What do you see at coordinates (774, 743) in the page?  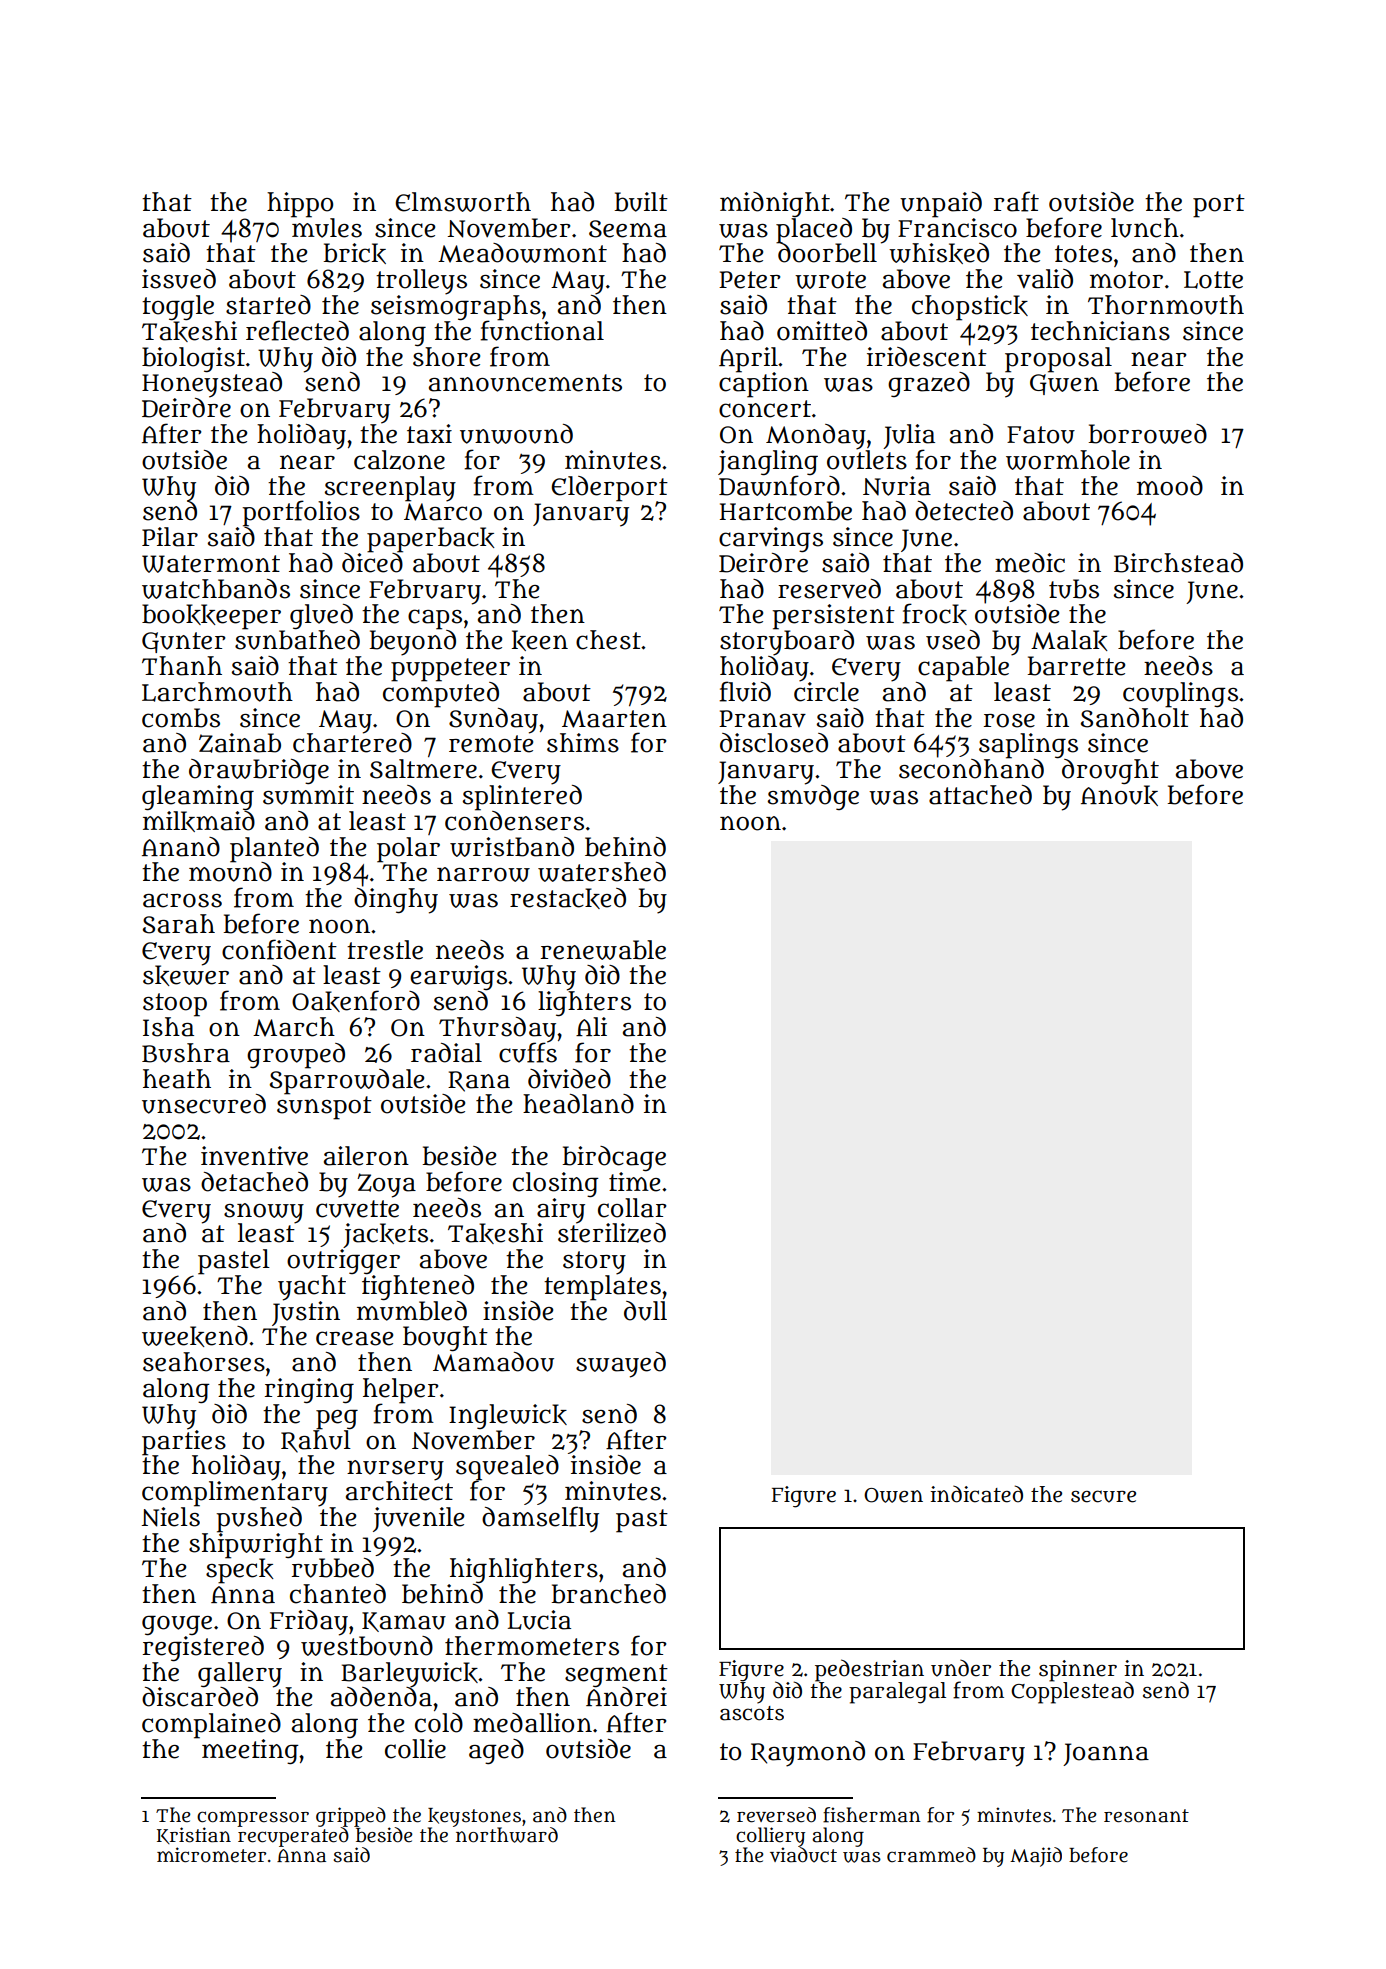 I see `disclosed` at bounding box center [774, 743].
